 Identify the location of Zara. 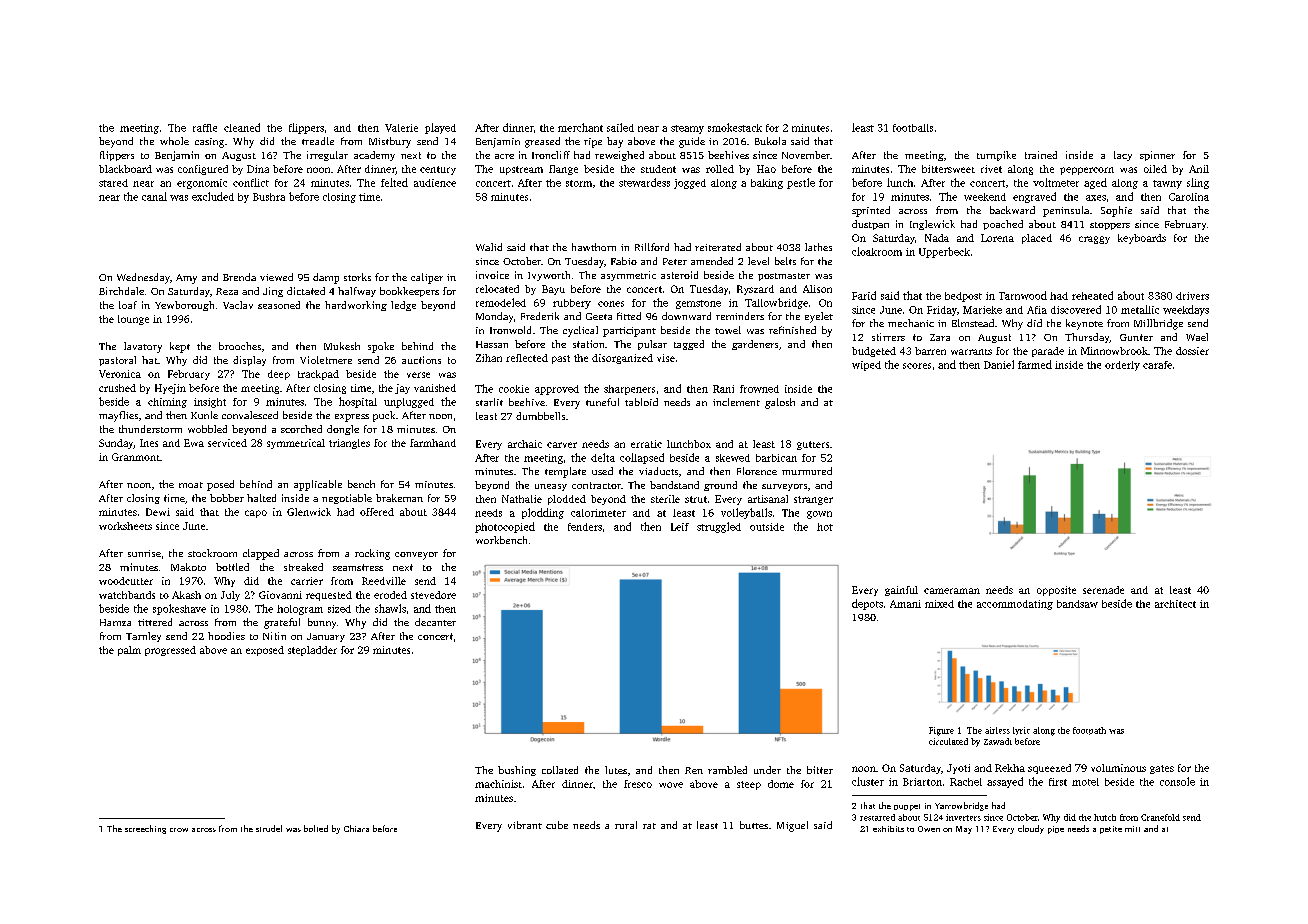
(940, 337).
